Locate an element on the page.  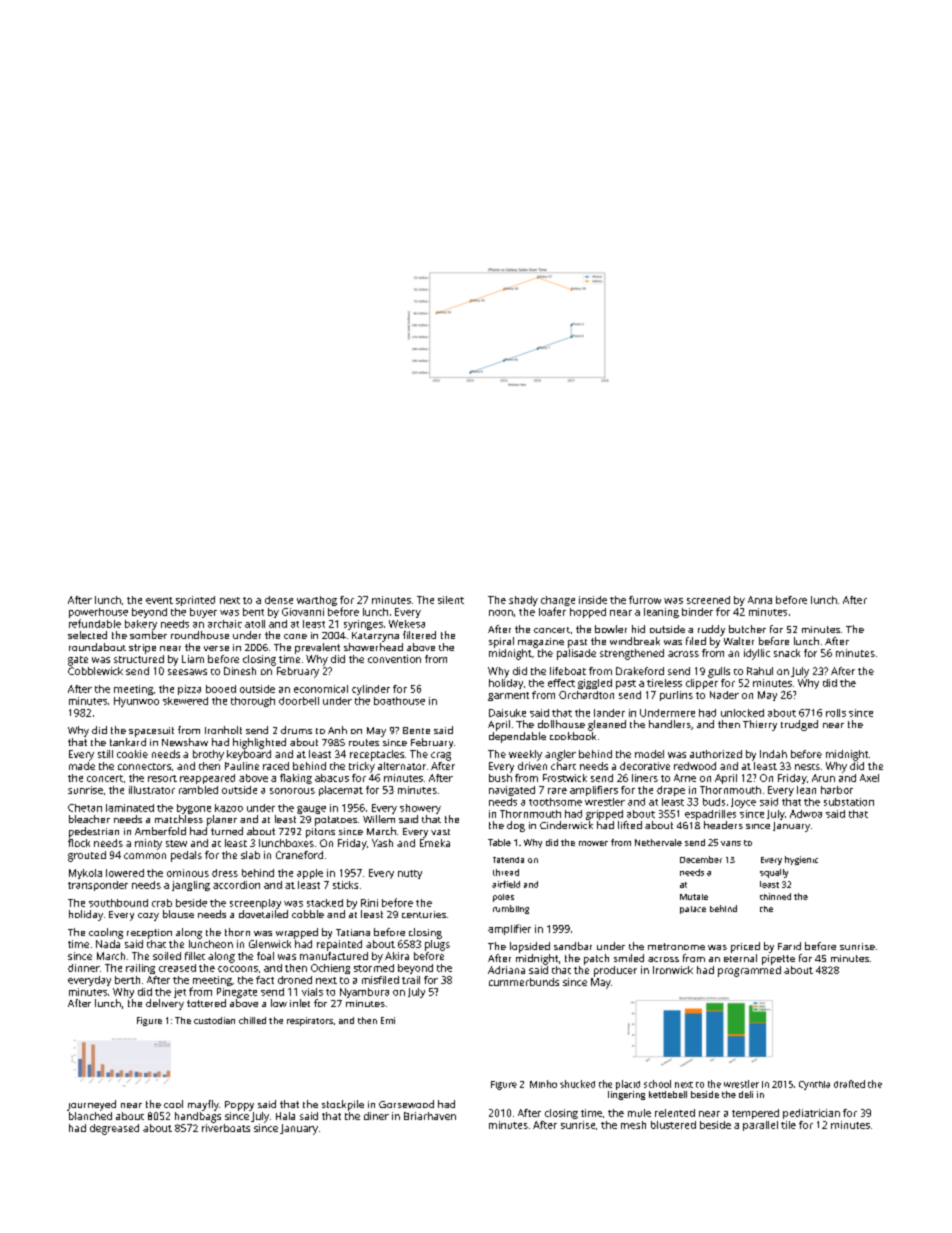
Gorsewood is located at coordinates (406, 1104).
